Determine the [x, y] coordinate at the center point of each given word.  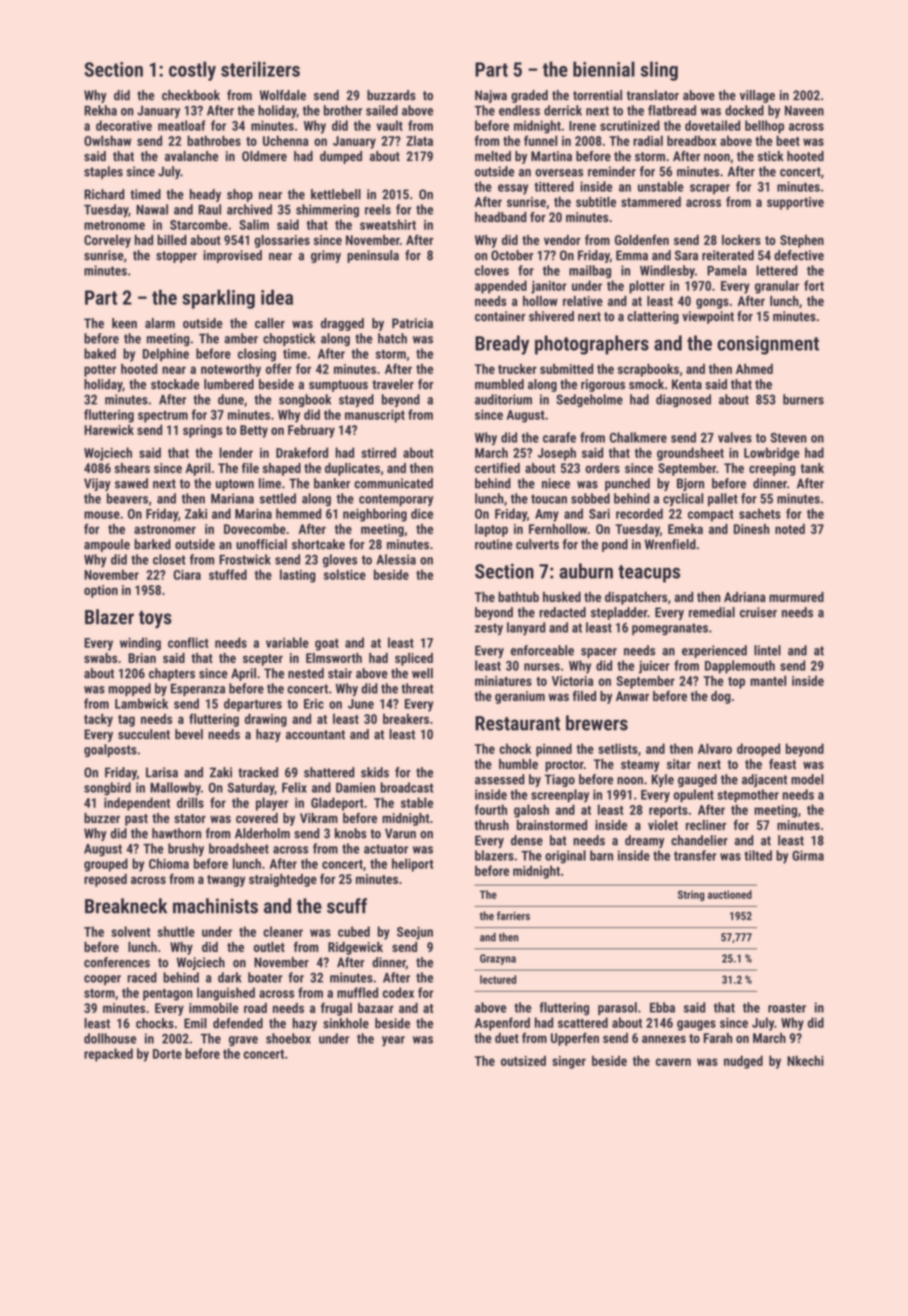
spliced [414, 659]
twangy [226, 881]
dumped [341, 157]
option [101, 591]
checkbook [191, 95]
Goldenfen [642, 239]
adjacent [764, 780]
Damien [355, 787]
